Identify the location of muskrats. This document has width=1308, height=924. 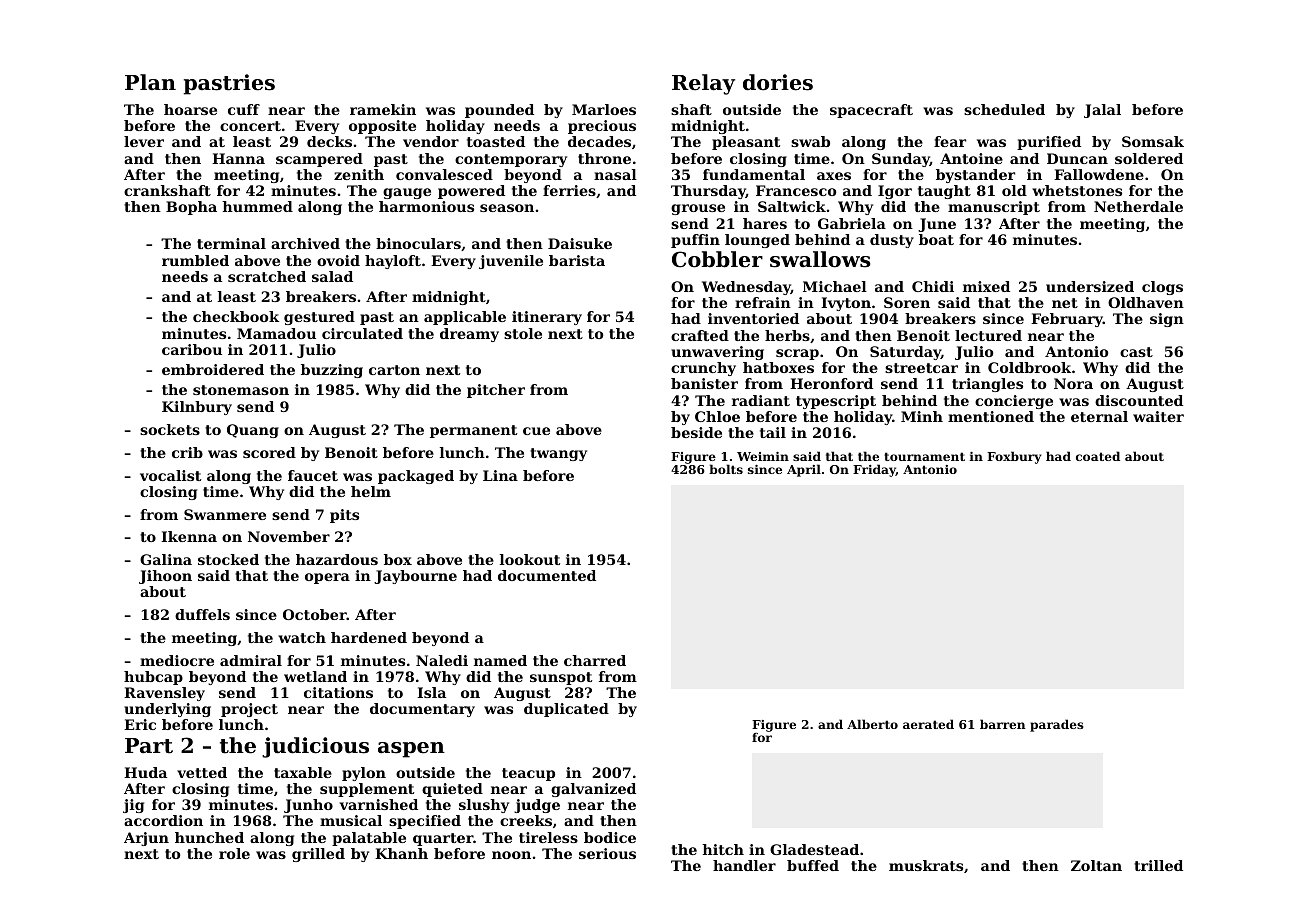
(926, 865).
